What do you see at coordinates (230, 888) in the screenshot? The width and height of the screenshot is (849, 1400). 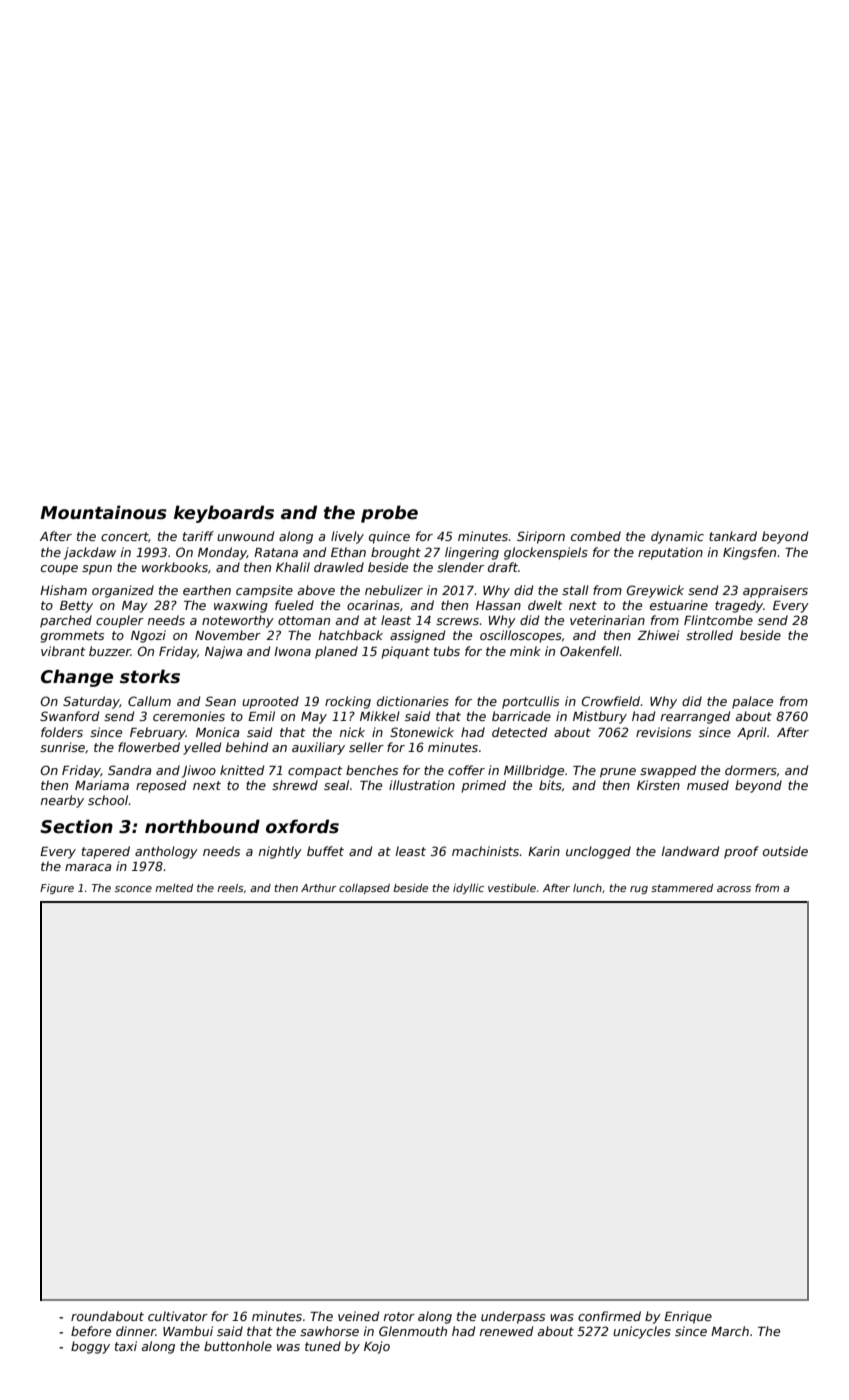 I see `reels` at bounding box center [230, 888].
